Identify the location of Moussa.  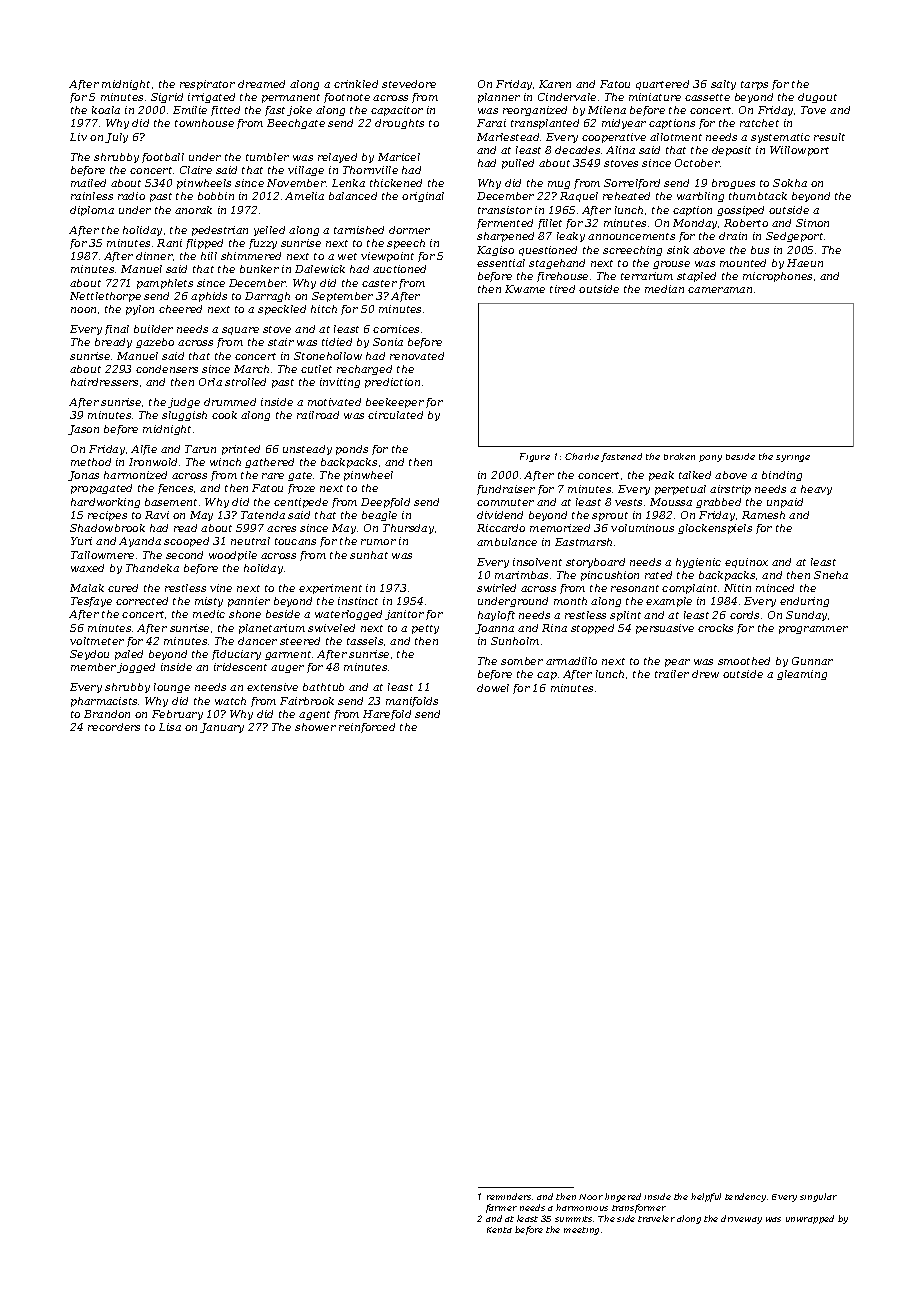
(671, 502).
